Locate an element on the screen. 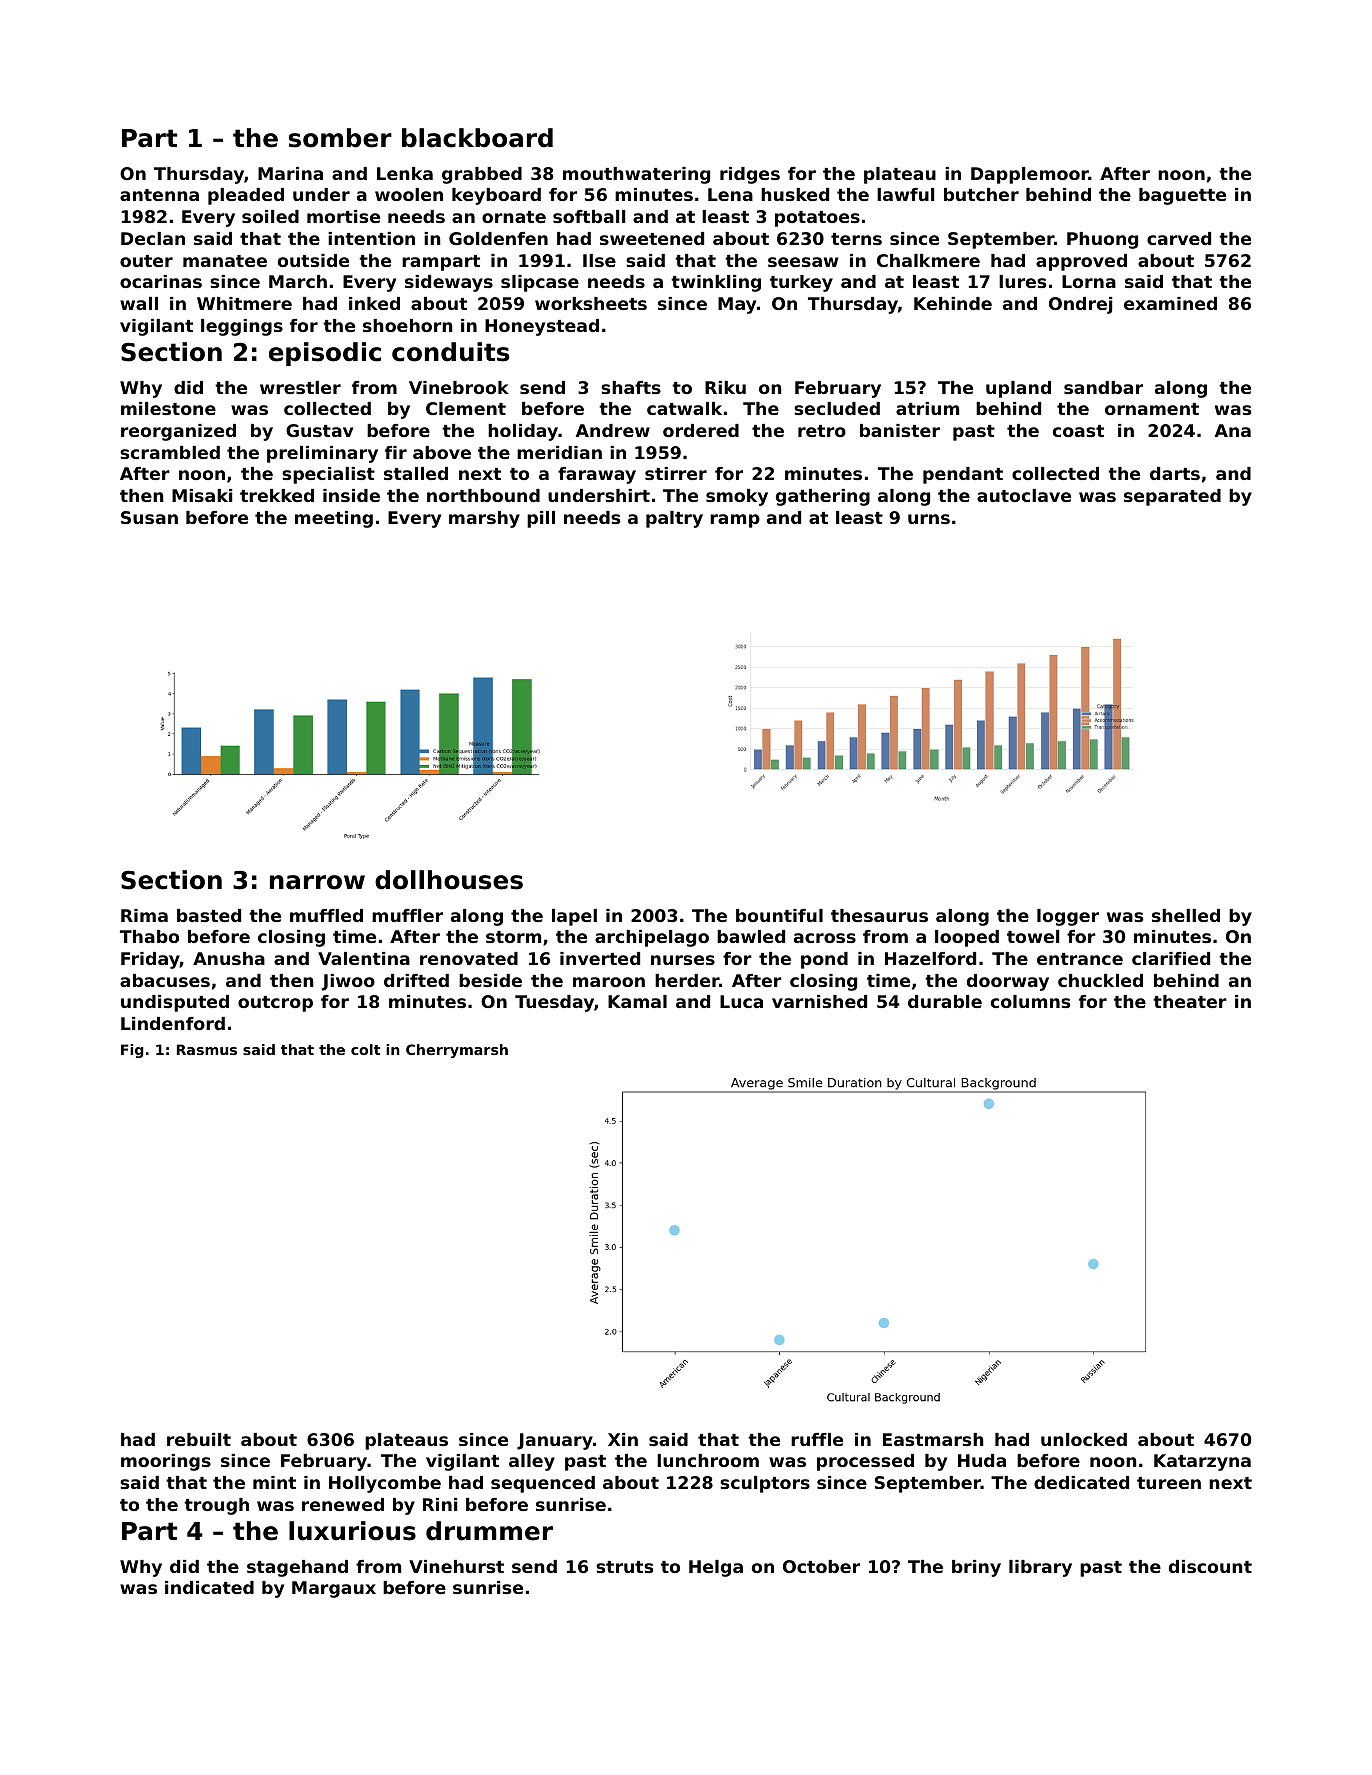 This screenshot has width=1372, height=1775. faraway is located at coordinates (597, 475).
